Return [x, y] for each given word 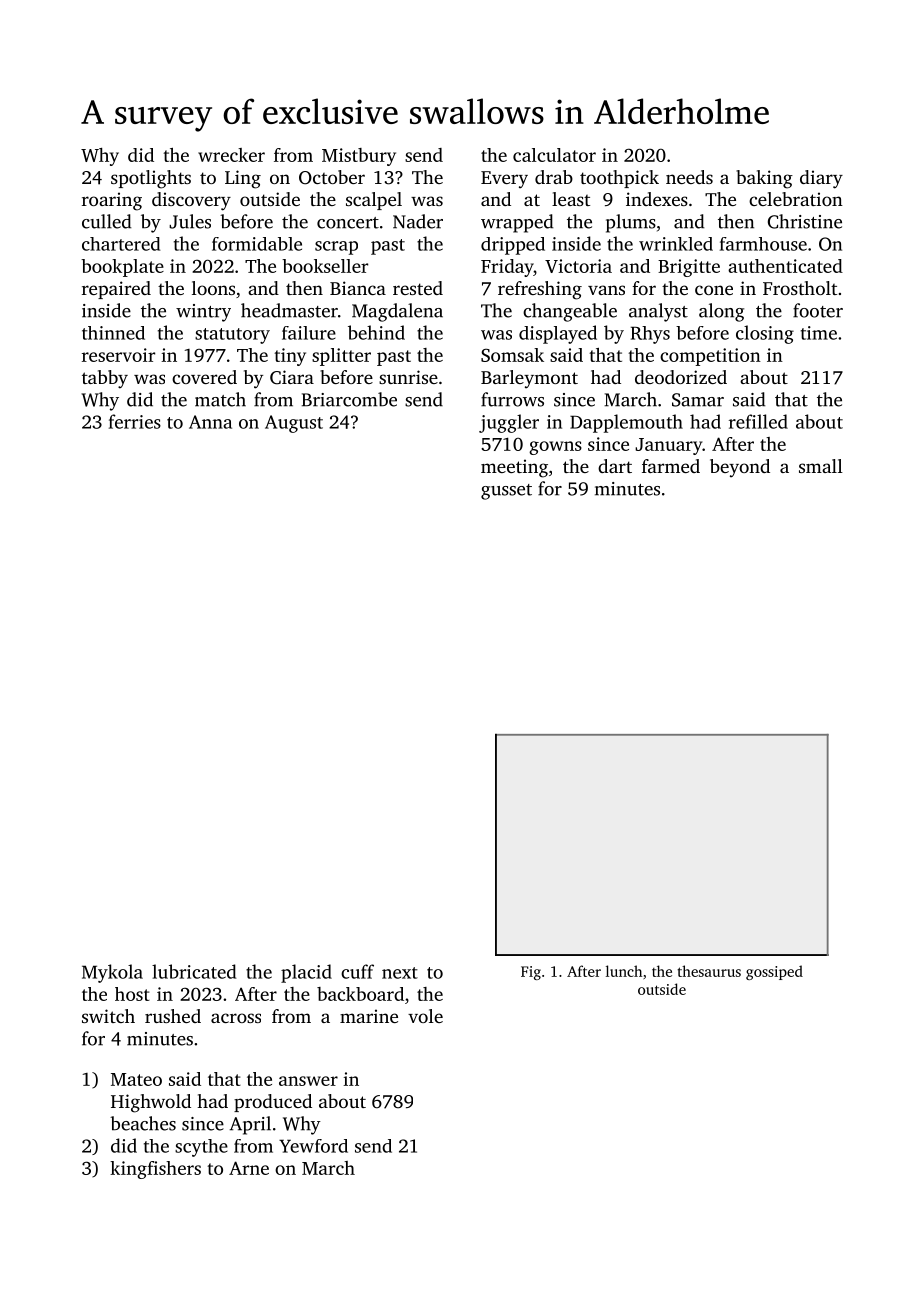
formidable [257, 244]
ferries [135, 421]
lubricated [194, 971]
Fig [531, 973]
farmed [671, 466]
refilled [758, 421]
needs [689, 177]
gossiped [774, 972]
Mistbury [359, 157]
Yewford [313, 1146]
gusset [506, 492]
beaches [143, 1123]
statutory [232, 336]
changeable [570, 312]
